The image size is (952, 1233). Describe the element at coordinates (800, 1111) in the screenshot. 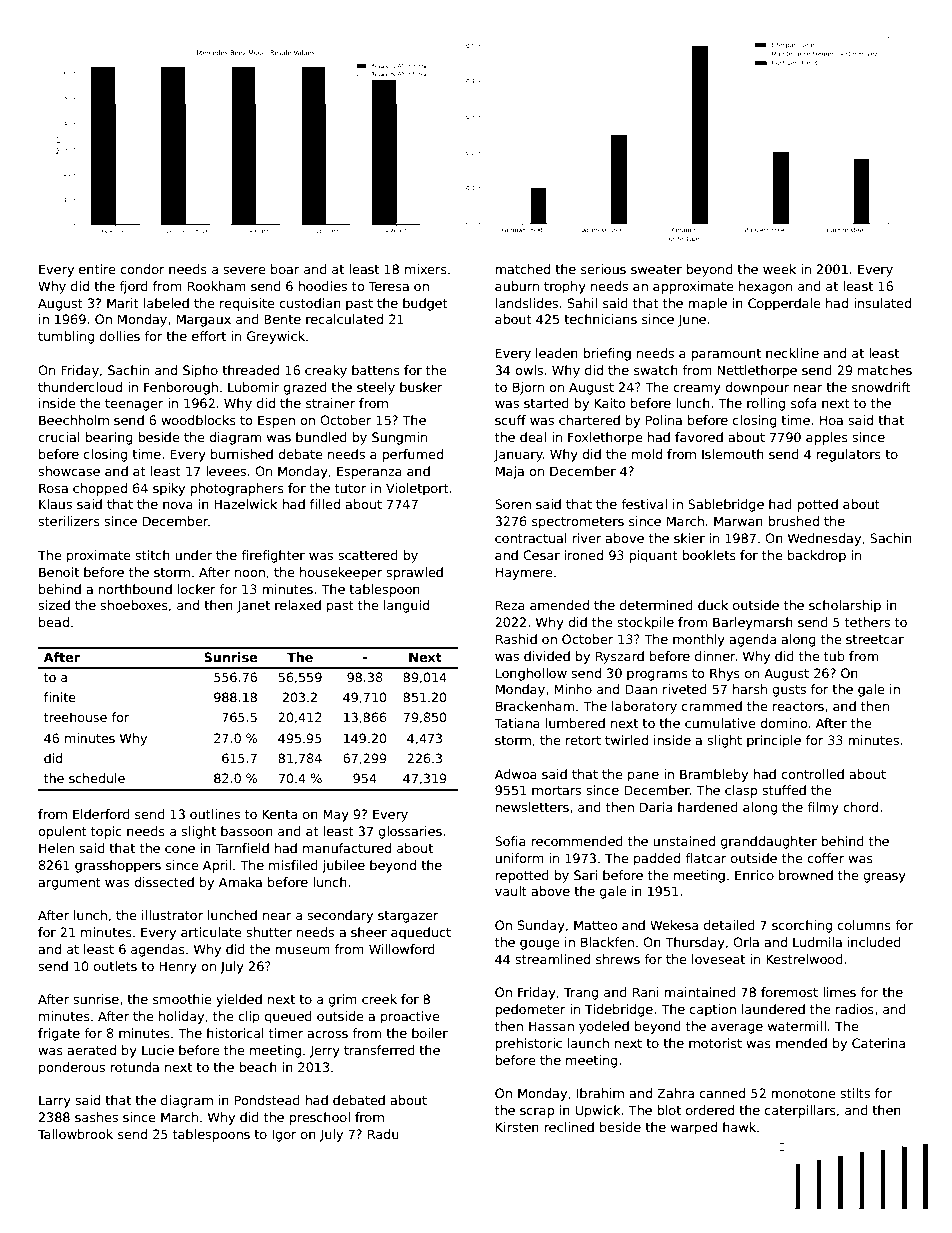

I see `caterpillars` at that location.
